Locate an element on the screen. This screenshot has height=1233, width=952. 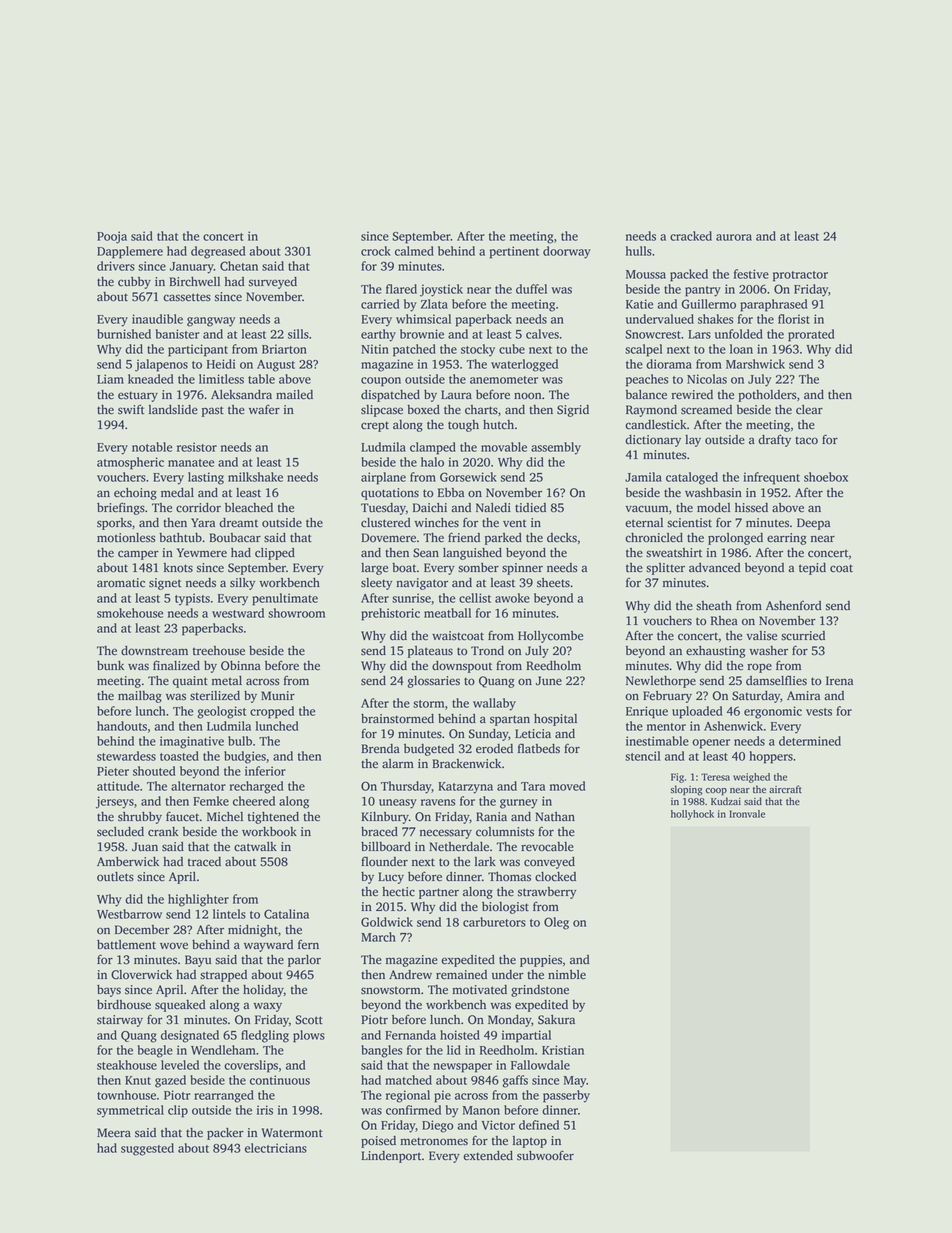
aurora is located at coordinates (734, 237).
